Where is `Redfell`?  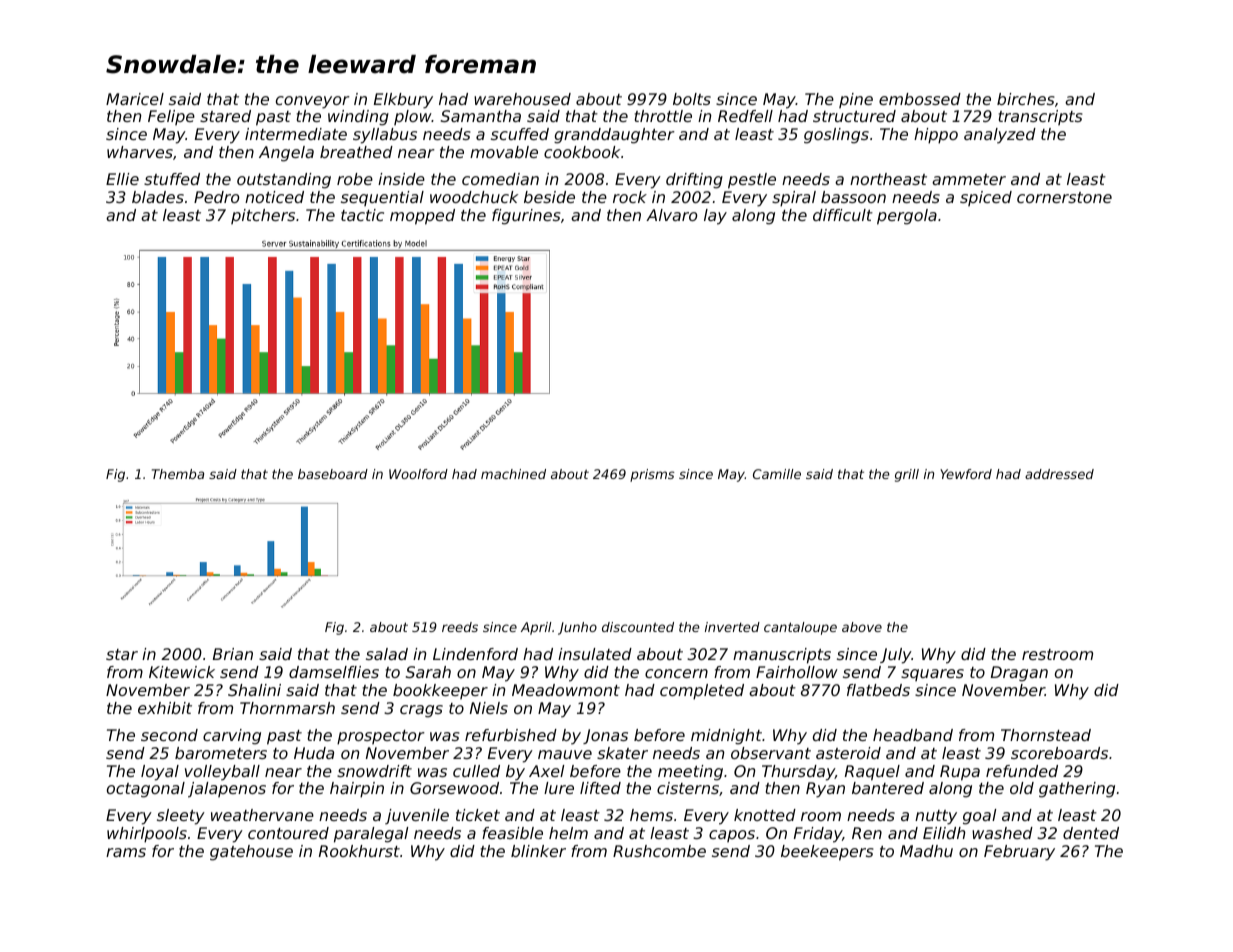
Redfell is located at coordinates (745, 116).
